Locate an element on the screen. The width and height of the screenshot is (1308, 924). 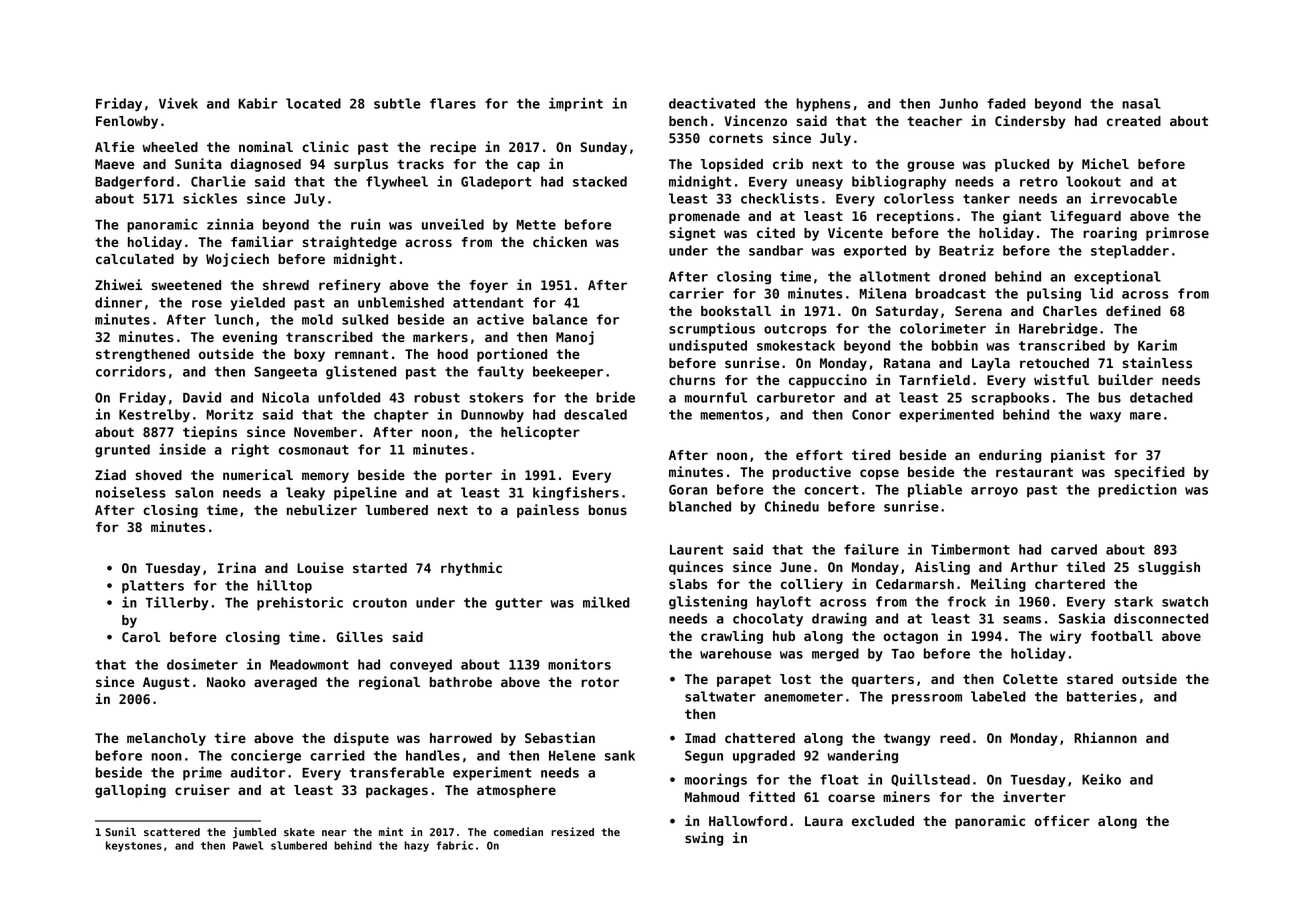
diagnosed is located at coordinates (265, 165).
